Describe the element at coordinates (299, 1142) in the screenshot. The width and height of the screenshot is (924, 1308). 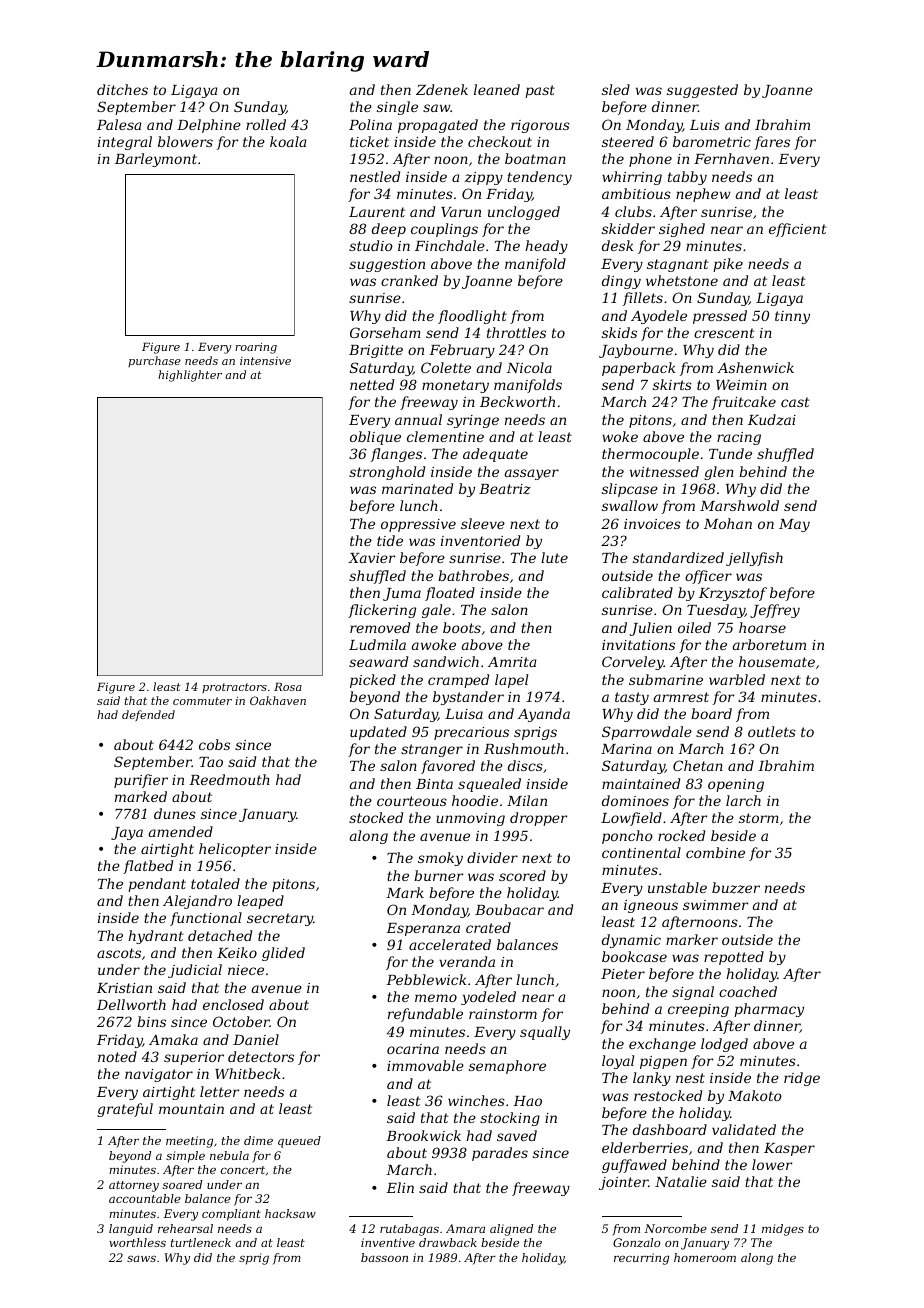
I see `queued` at that location.
